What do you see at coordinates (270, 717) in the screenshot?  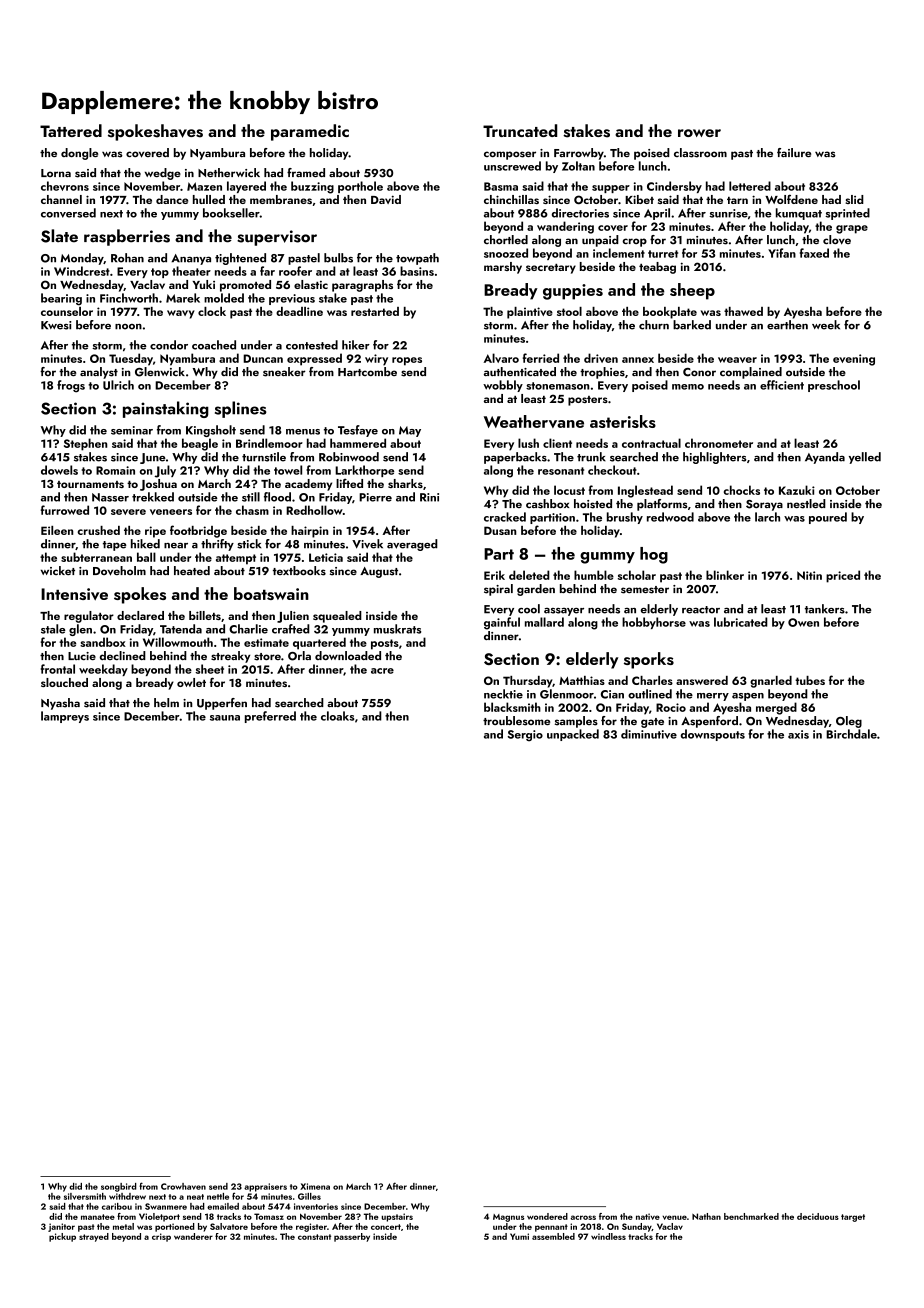 I see `preferred` at bounding box center [270, 717].
